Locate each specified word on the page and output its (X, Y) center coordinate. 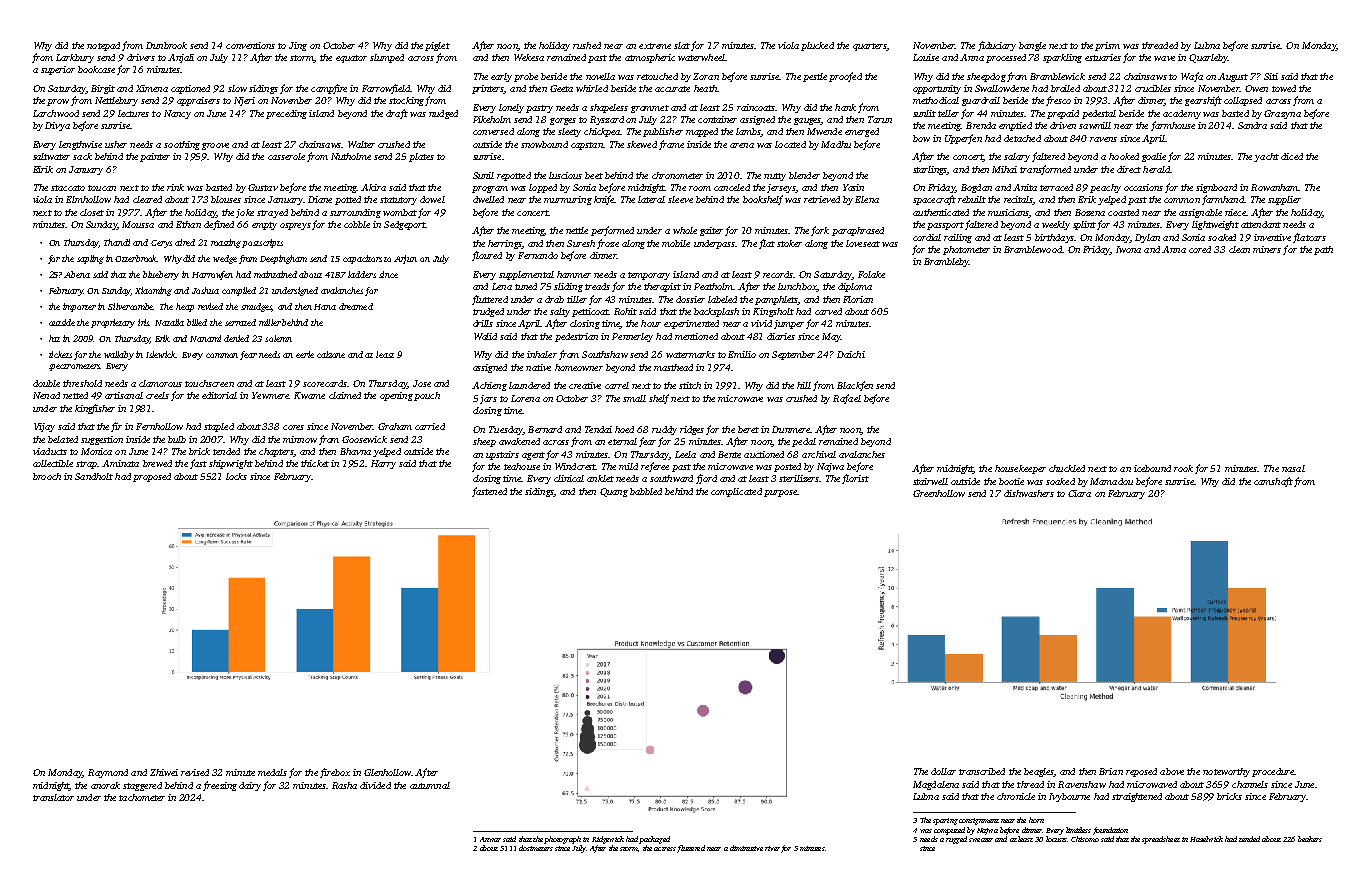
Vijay (44, 427)
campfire (329, 89)
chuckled (1067, 468)
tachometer (142, 797)
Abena (77, 274)
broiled (1065, 88)
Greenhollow (939, 493)
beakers (1310, 839)
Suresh (581, 243)
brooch (47, 476)
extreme (655, 46)
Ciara (1079, 493)
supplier (1284, 200)
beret (748, 429)
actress (665, 849)
